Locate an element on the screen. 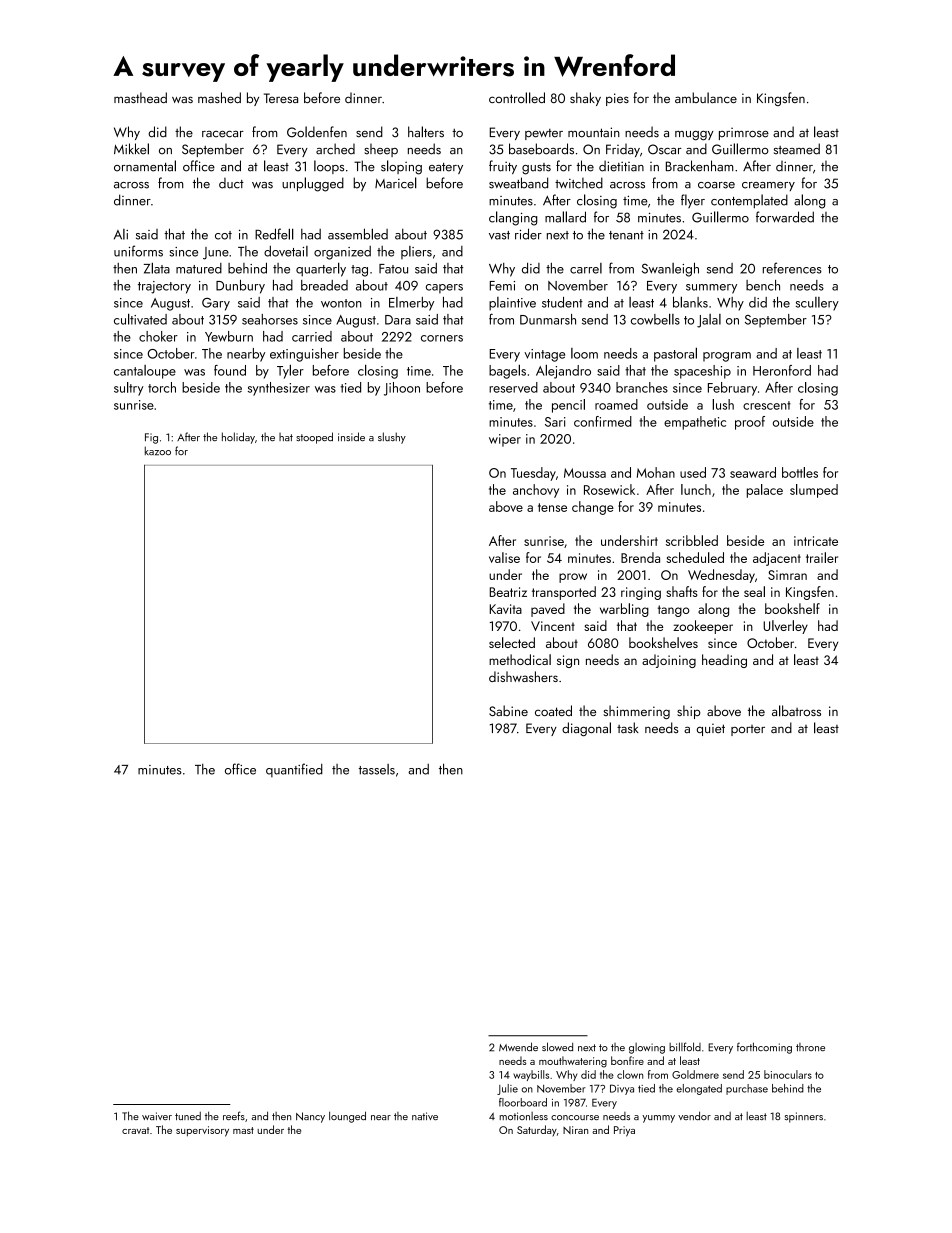 Image resolution: width=952 pixels, height=1233 pixels. tense is located at coordinates (552, 507).
